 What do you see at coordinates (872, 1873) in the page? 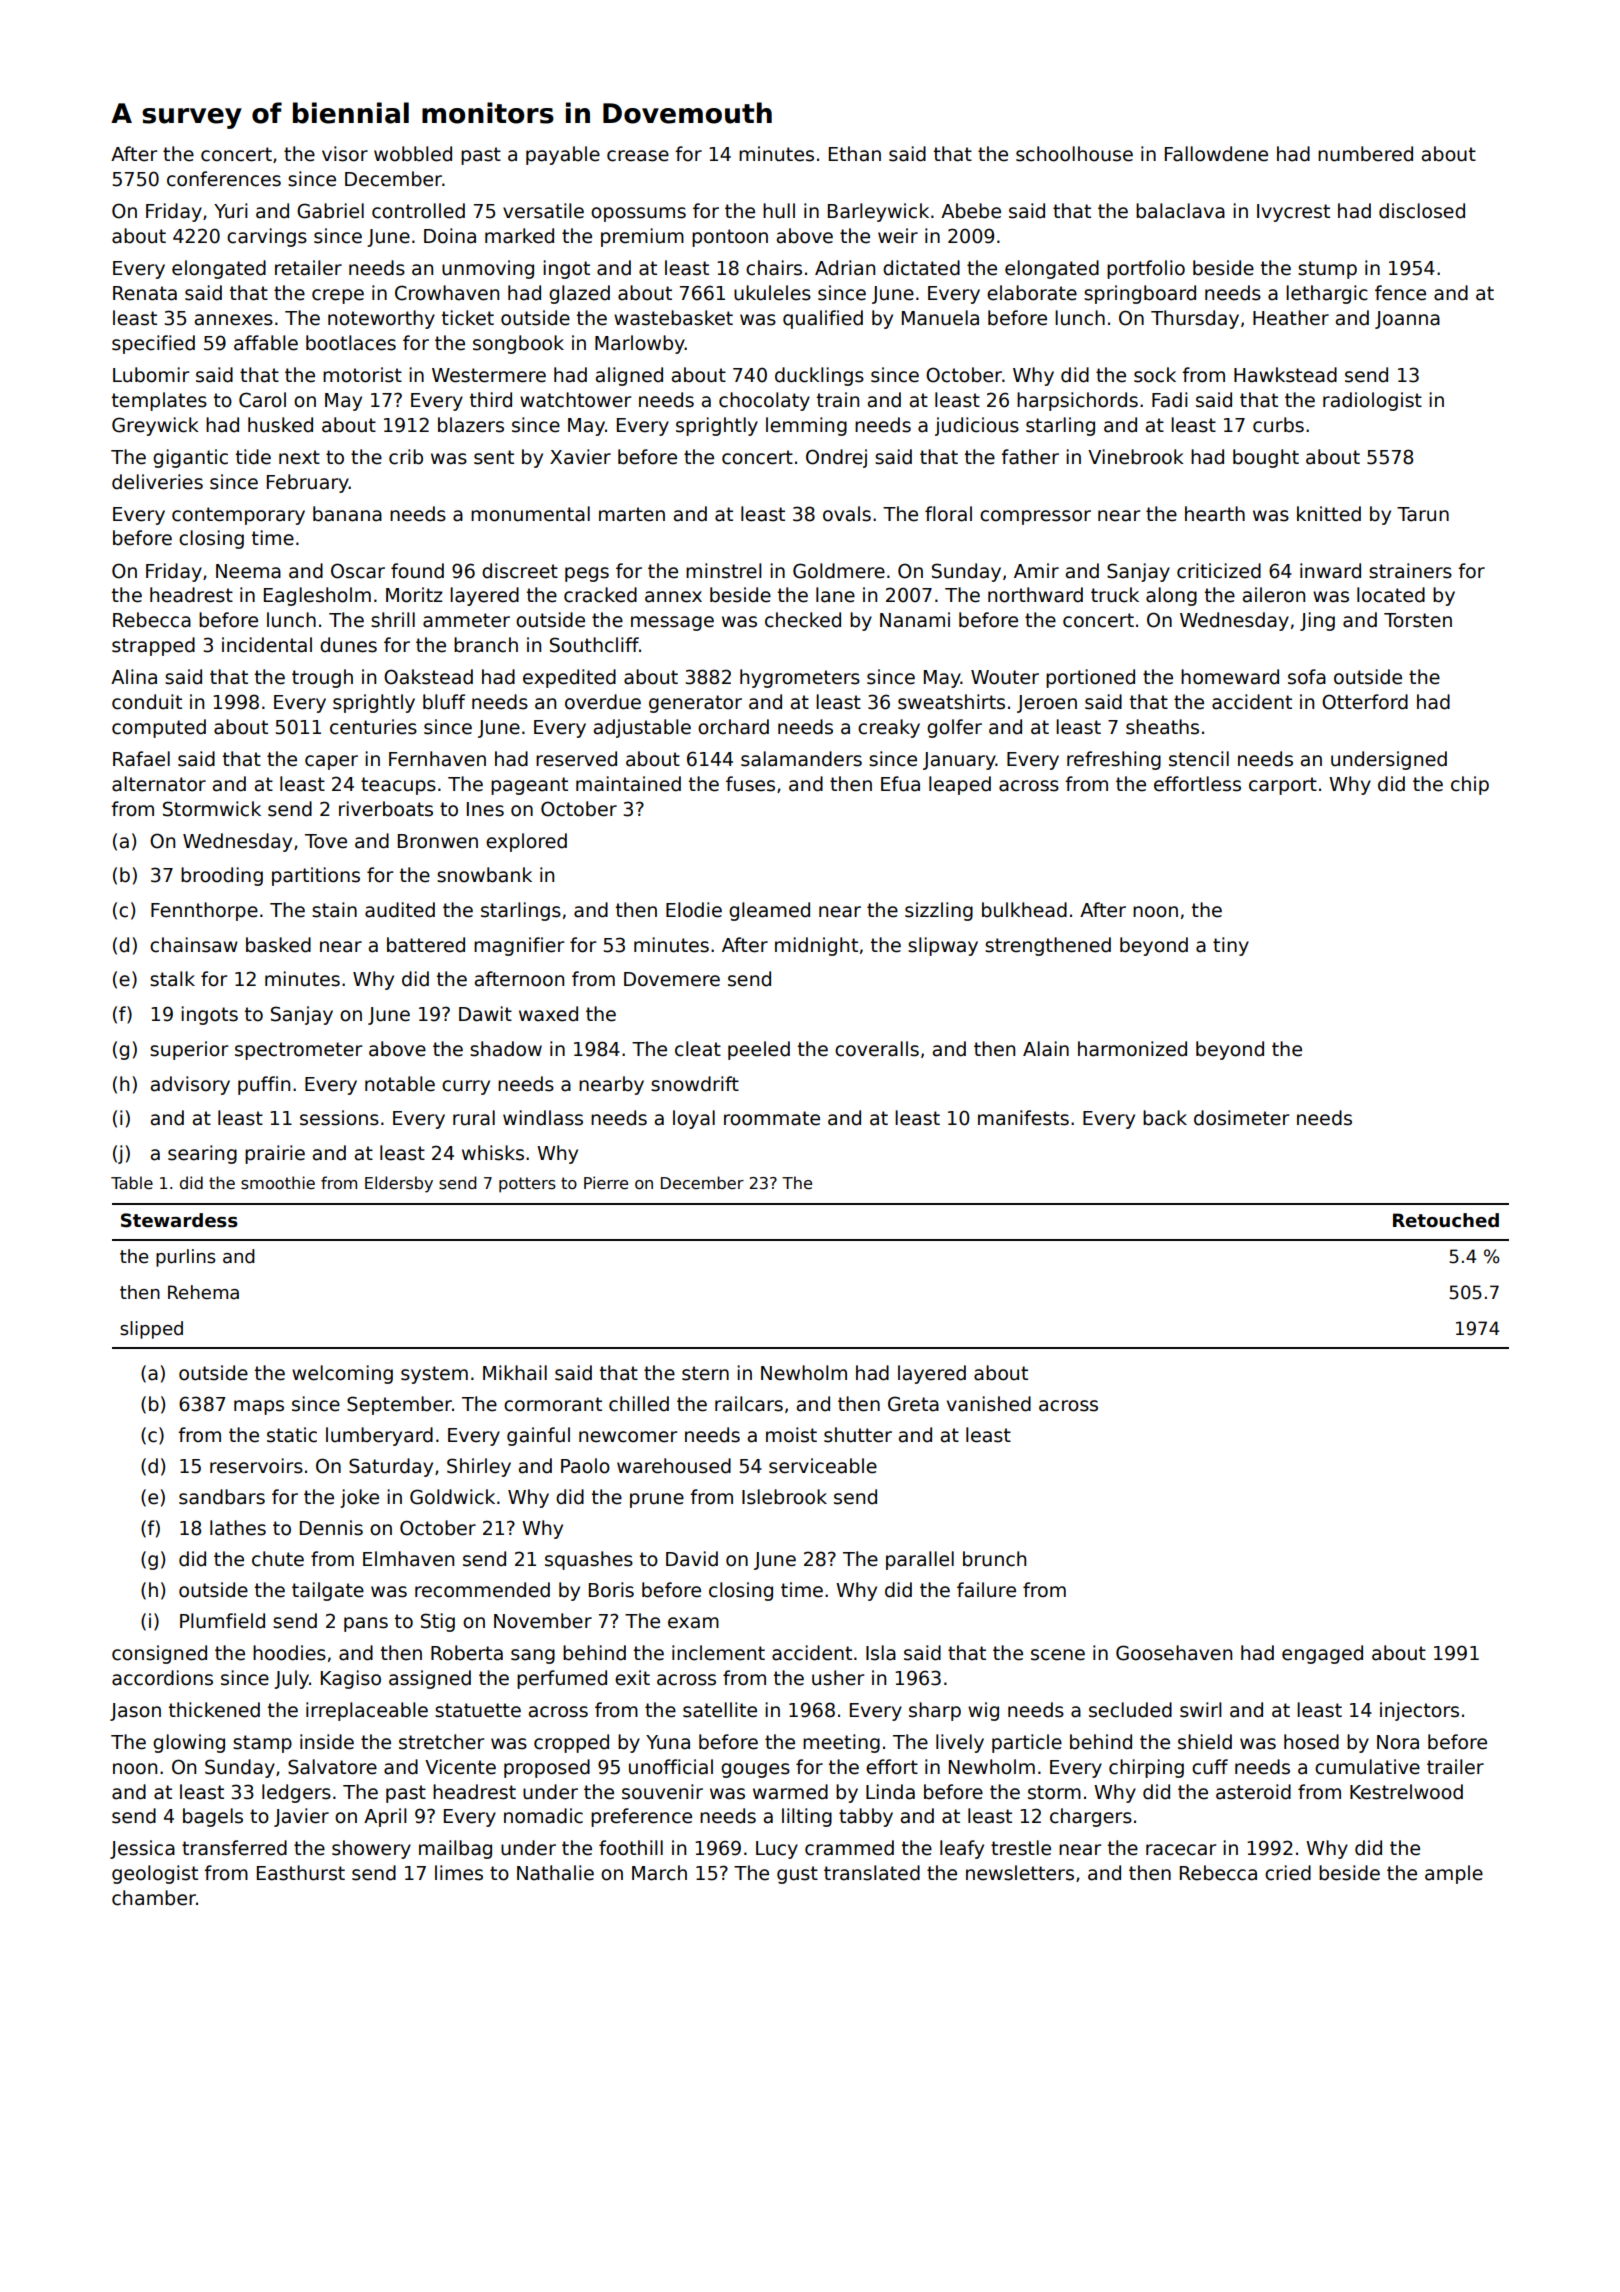
I see `translated` at bounding box center [872, 1873].
